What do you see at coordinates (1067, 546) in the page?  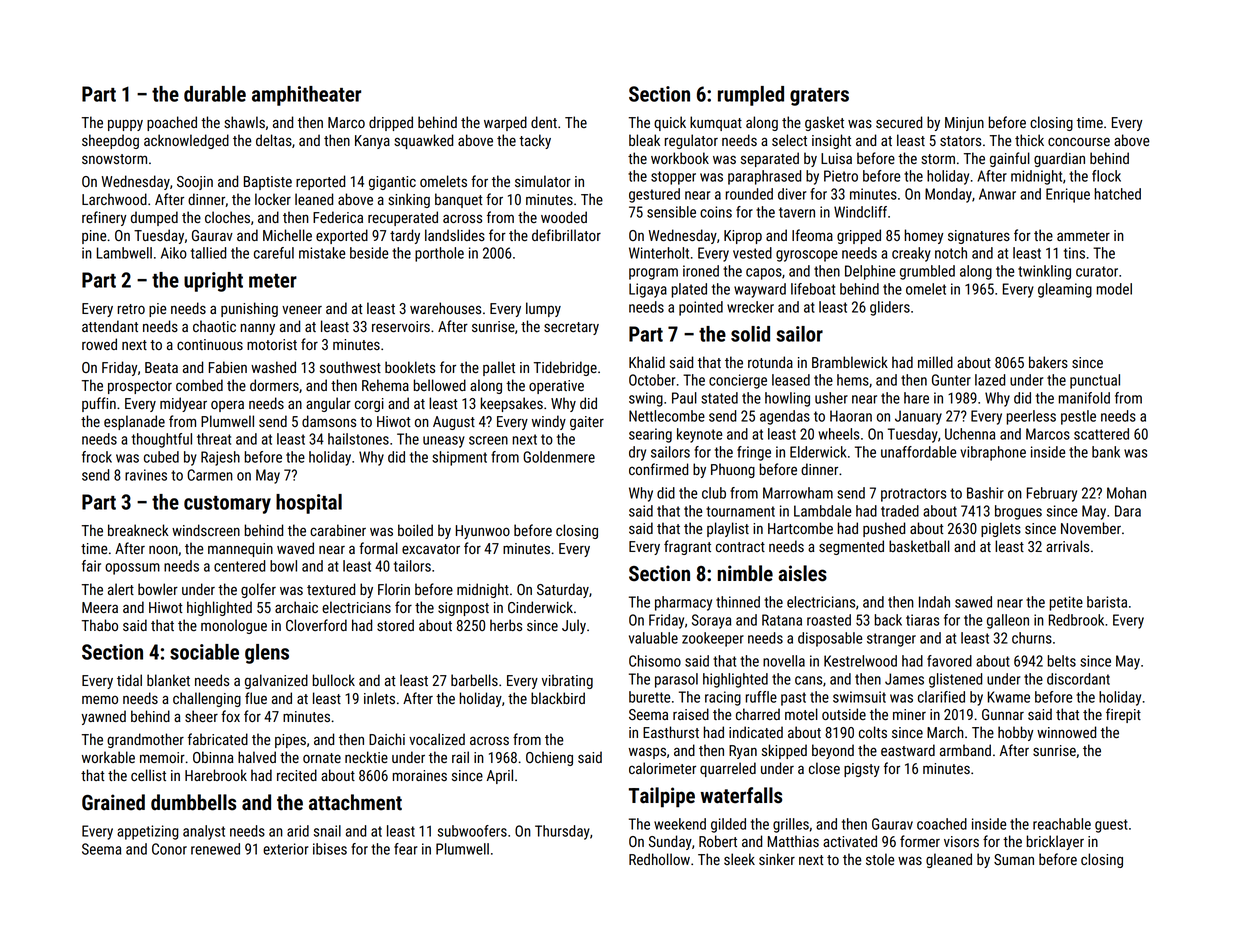 I see `arrivals` at bounding box center [1067, 546].
